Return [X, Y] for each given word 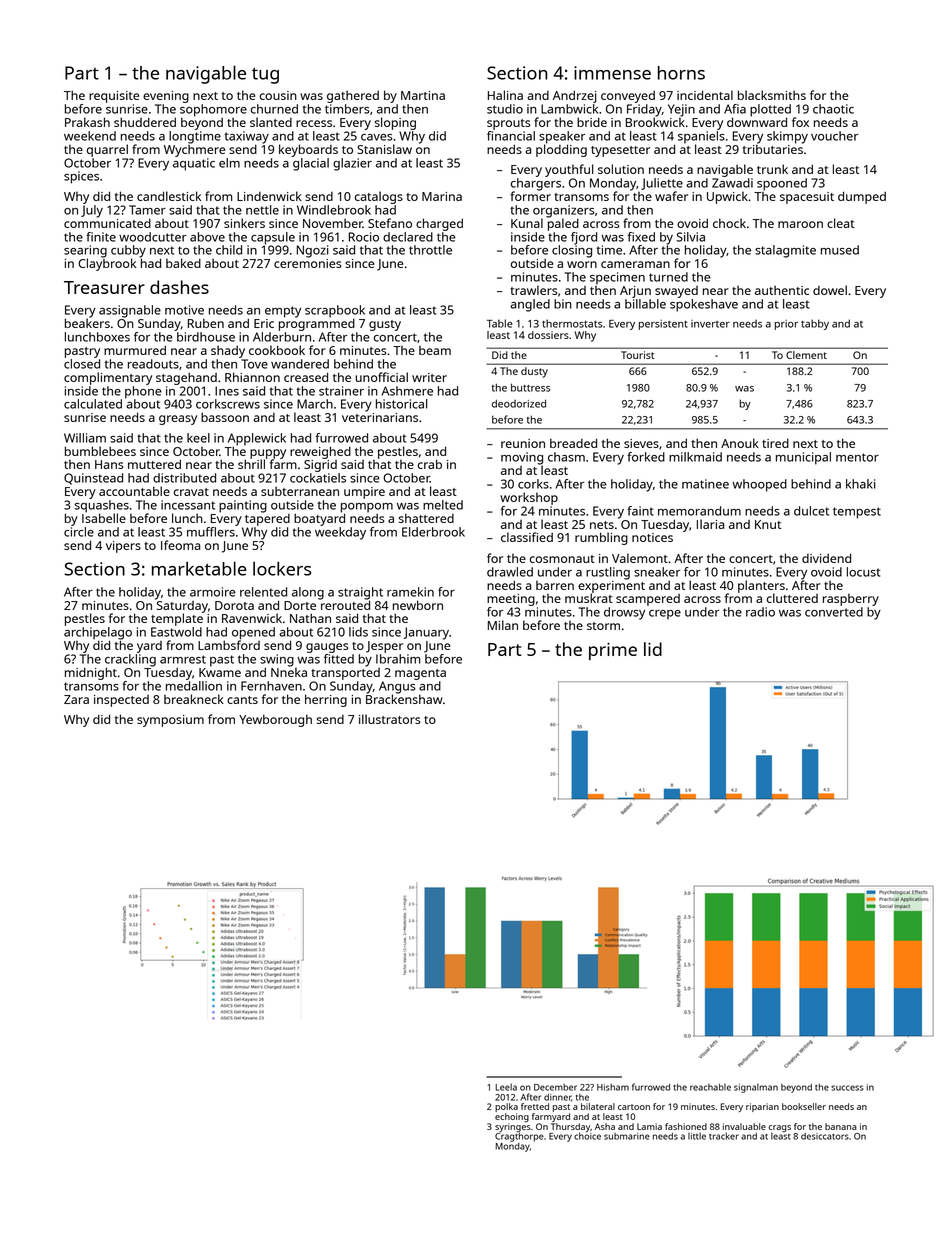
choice [587, 1136]
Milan [503, 625]
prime [613, 651]
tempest [857, 513]
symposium [170, 721]
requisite [114, 97]
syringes [513, 1127]
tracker [724, 1136]
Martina [423, 95]
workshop [529, 498]
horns [681, 73]
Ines [227, 391]
